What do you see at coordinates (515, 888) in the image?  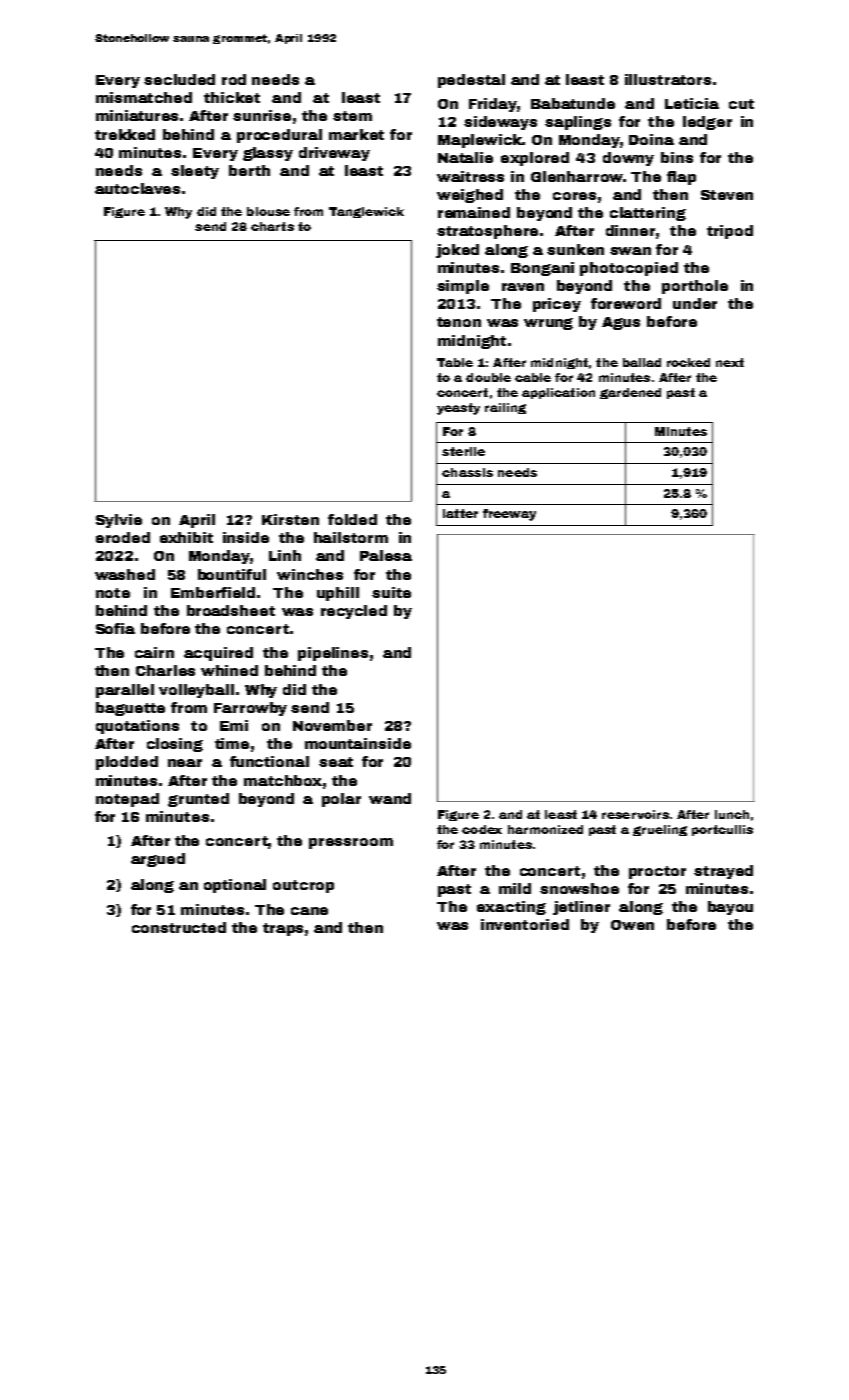 I see `mild` at bounding box center [515, 888].
